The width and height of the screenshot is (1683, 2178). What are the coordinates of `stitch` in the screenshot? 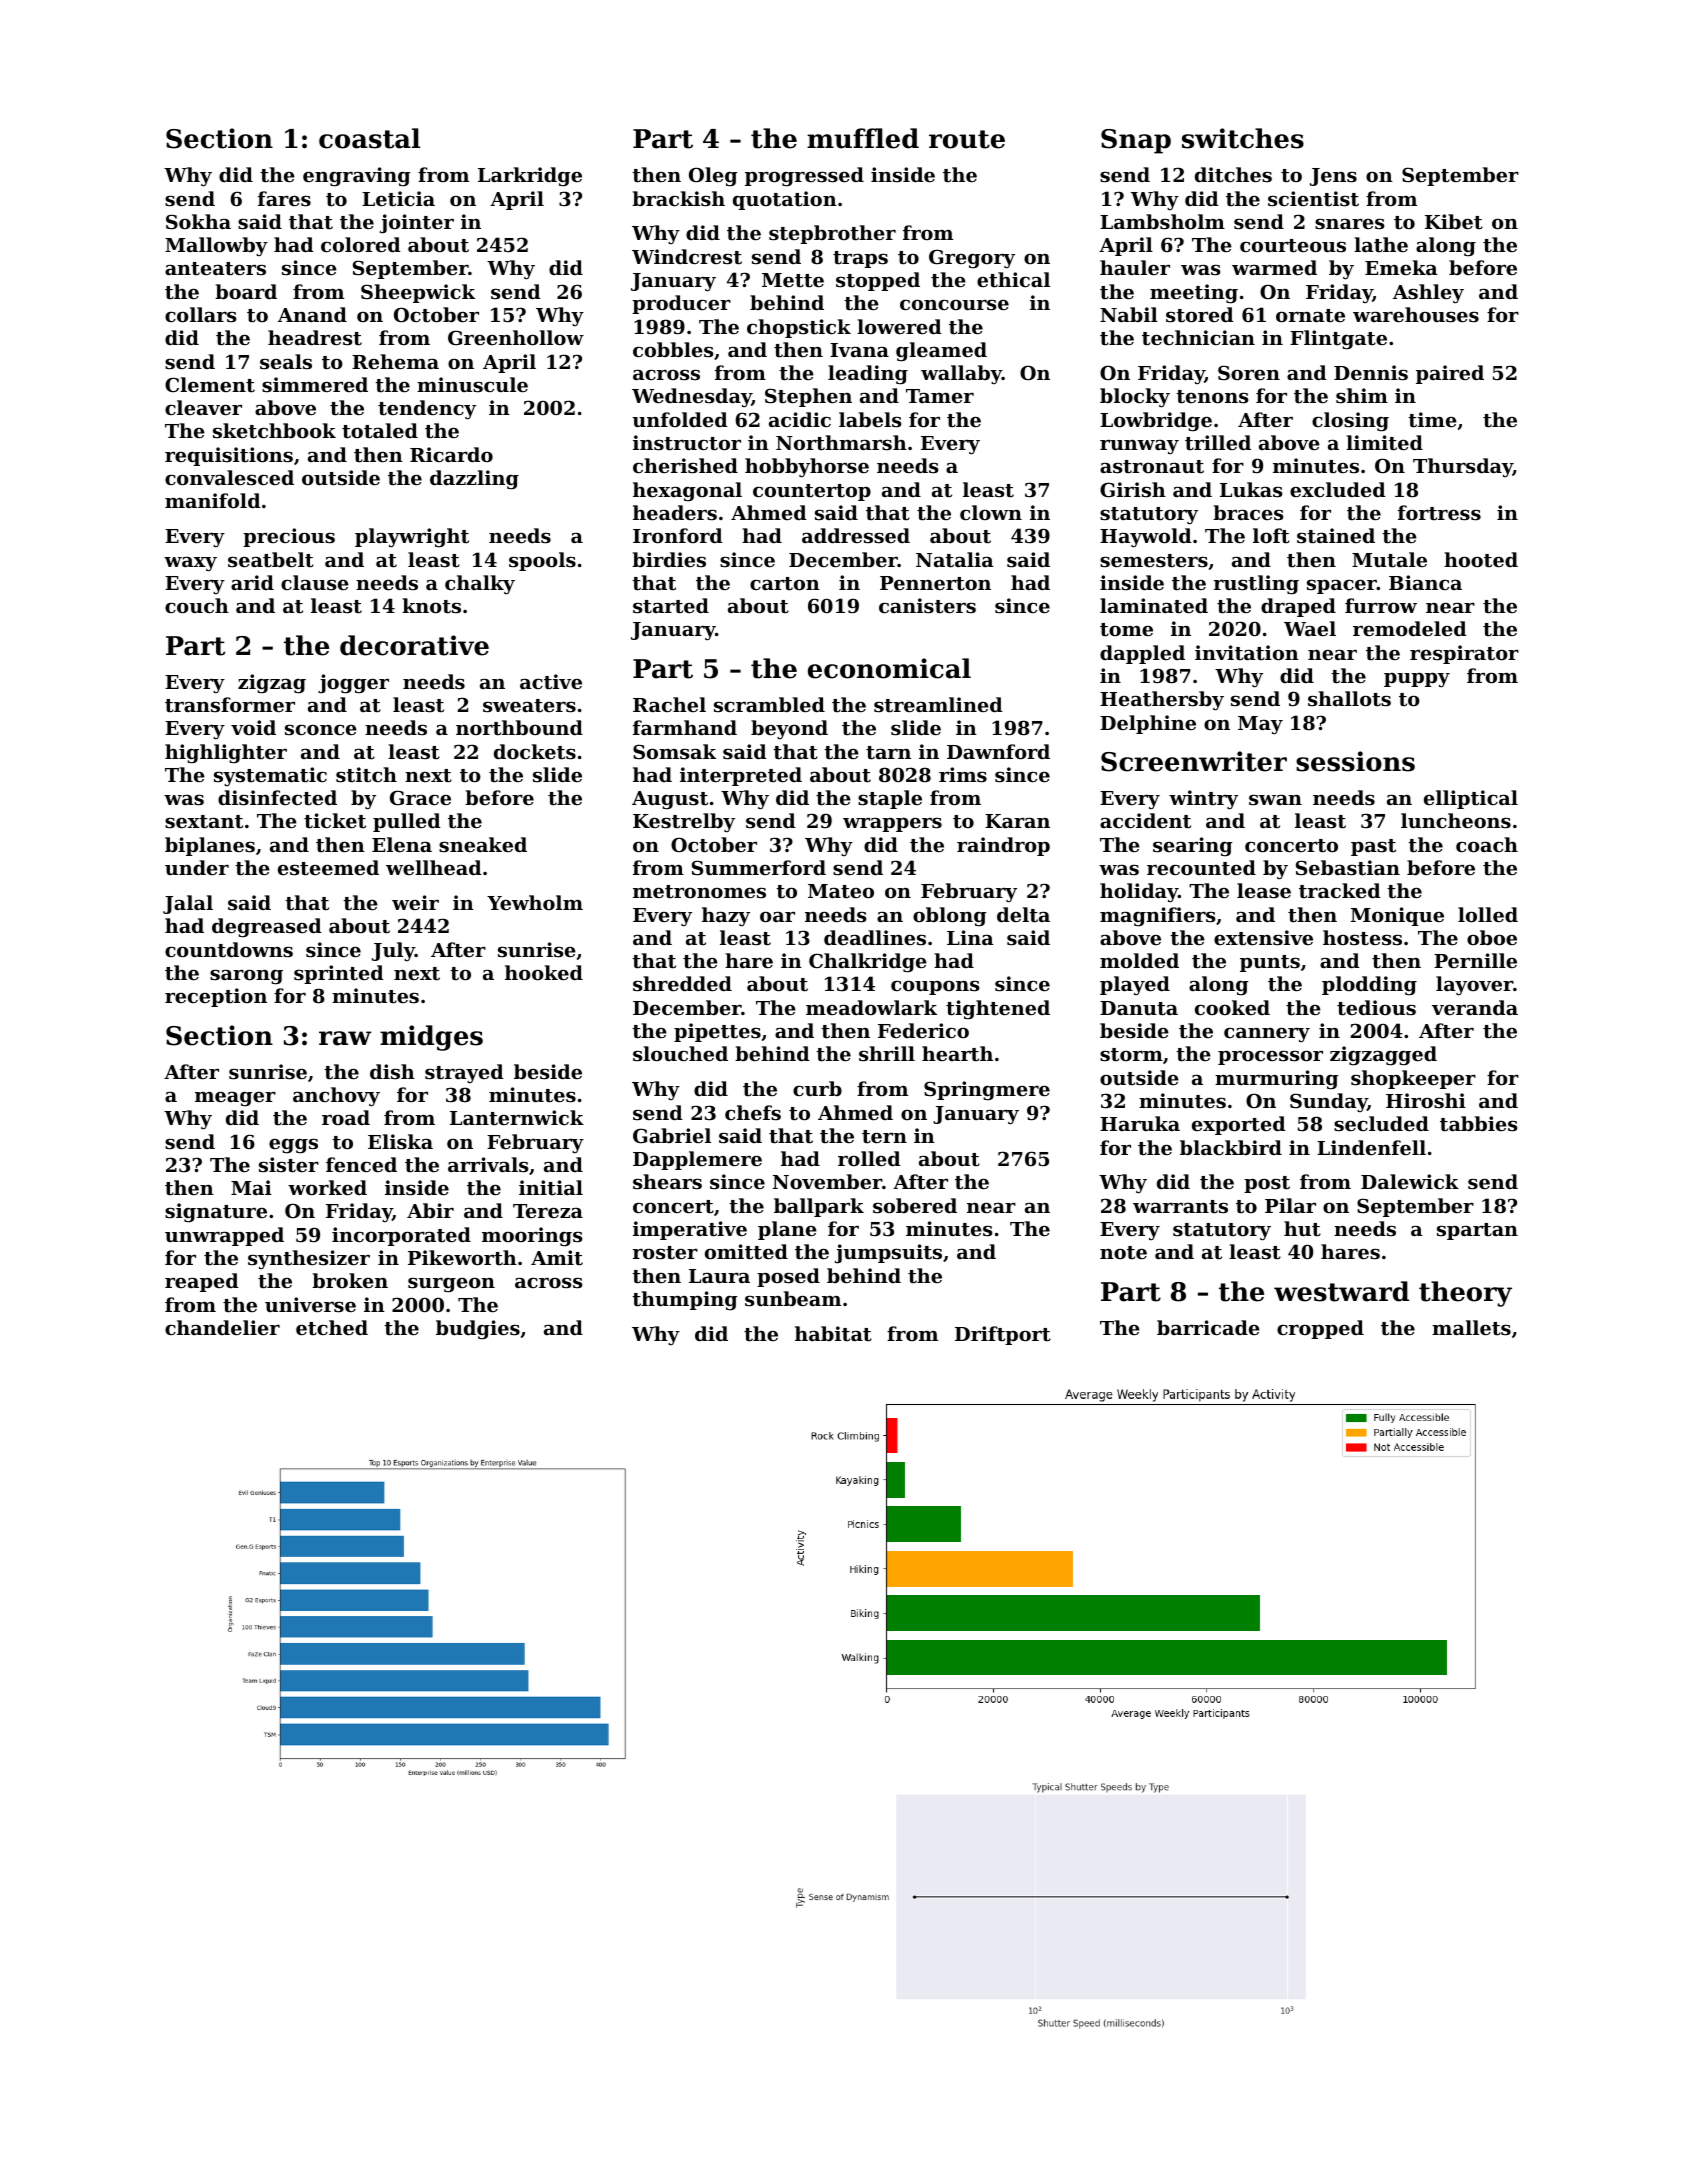 It's located at (366, 775).
